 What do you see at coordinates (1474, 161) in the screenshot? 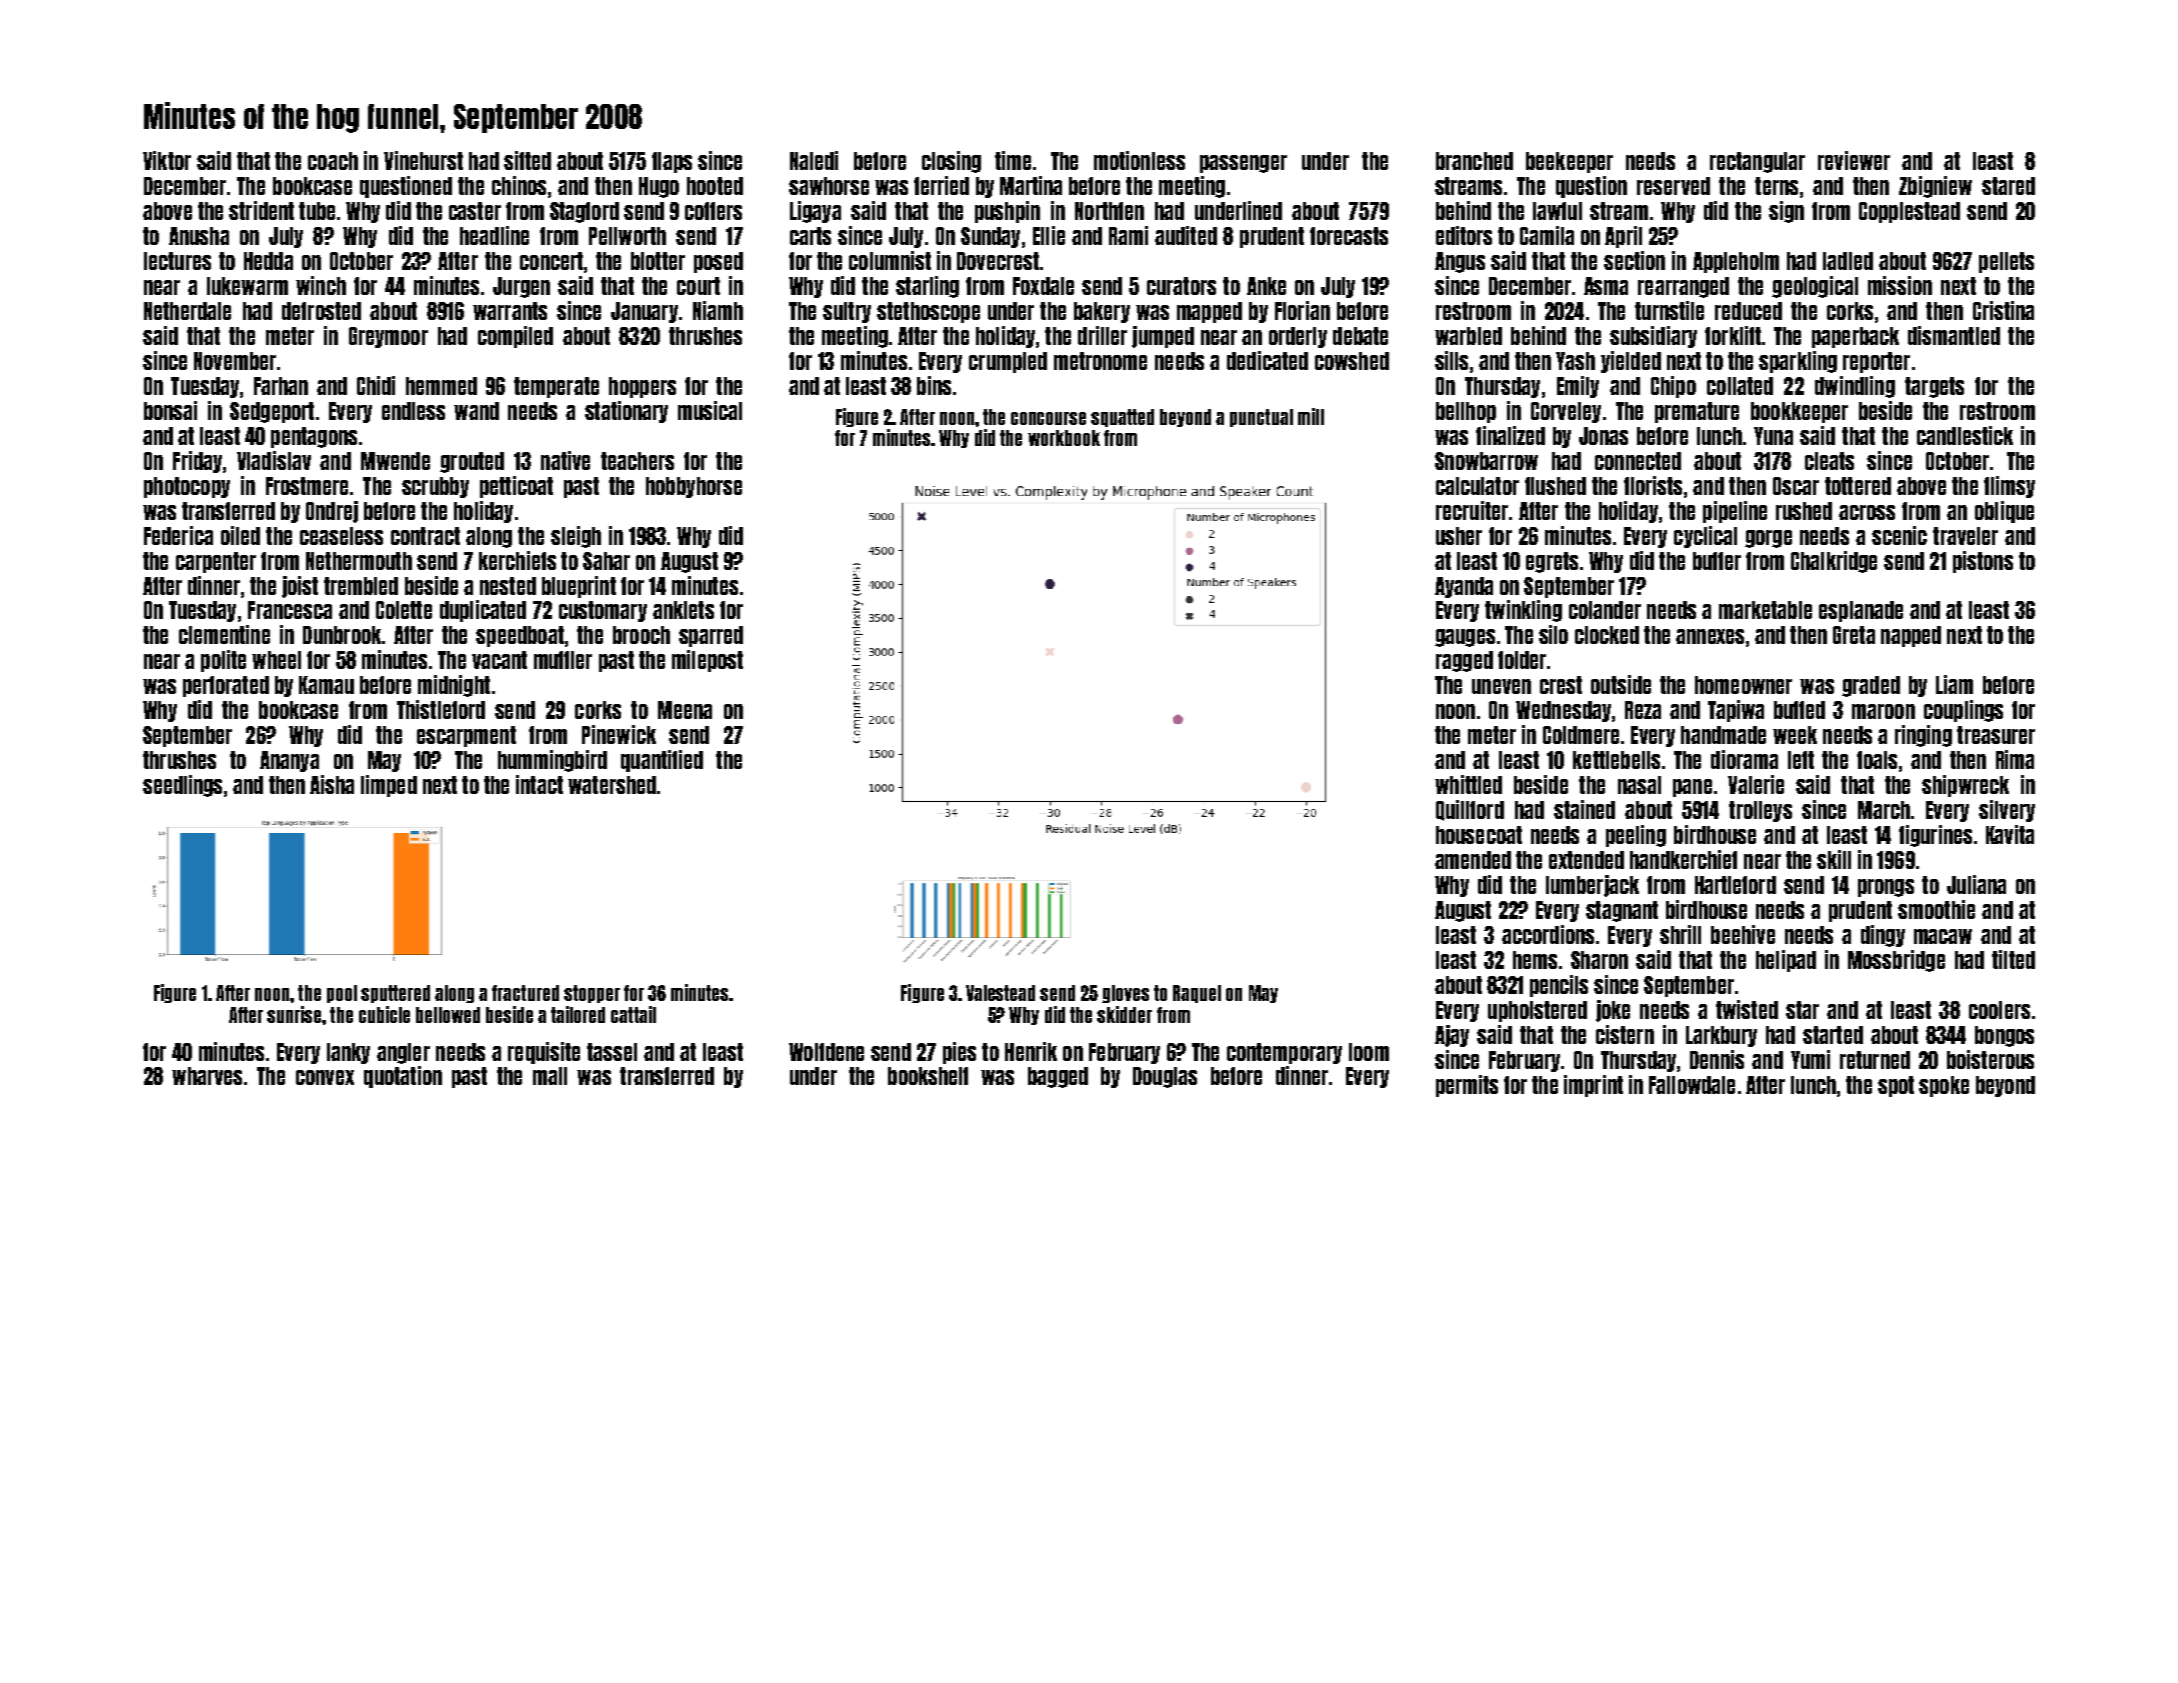
I see `branched` at bounding box center [1474, 161].
